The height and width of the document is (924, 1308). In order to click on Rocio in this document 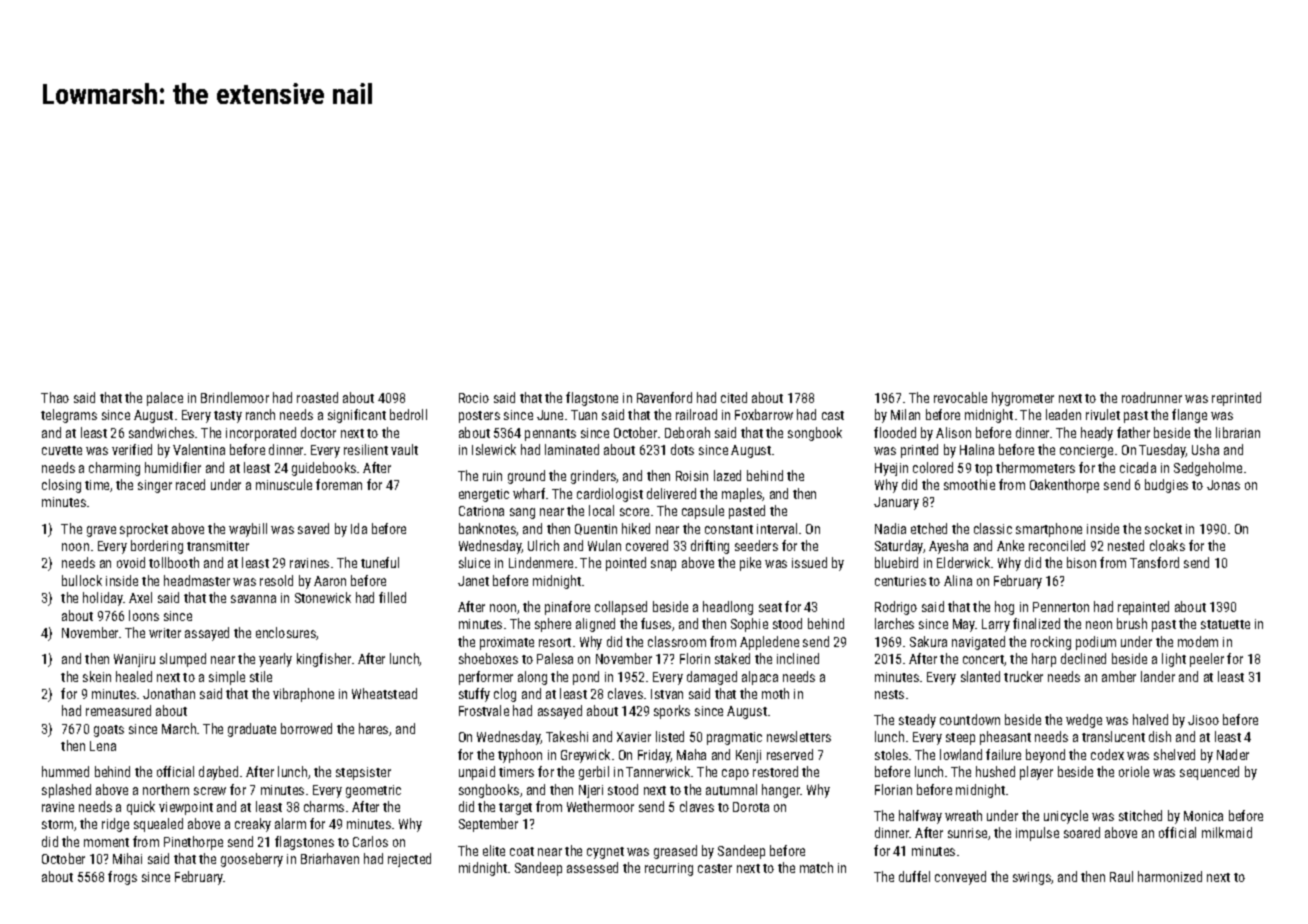, I will do `click(474, 398)`.
